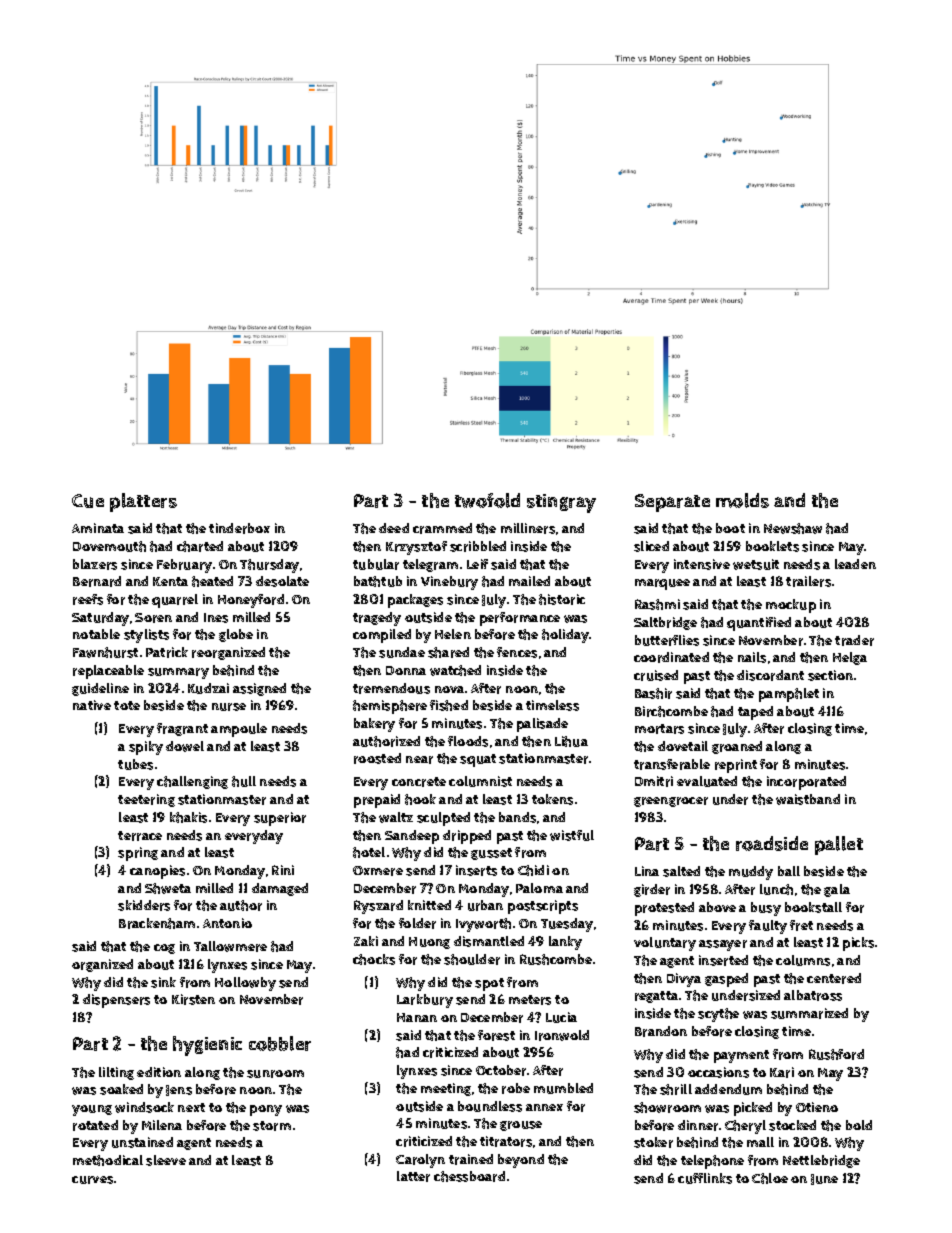  I want to click on deed, so click(394, 528).
